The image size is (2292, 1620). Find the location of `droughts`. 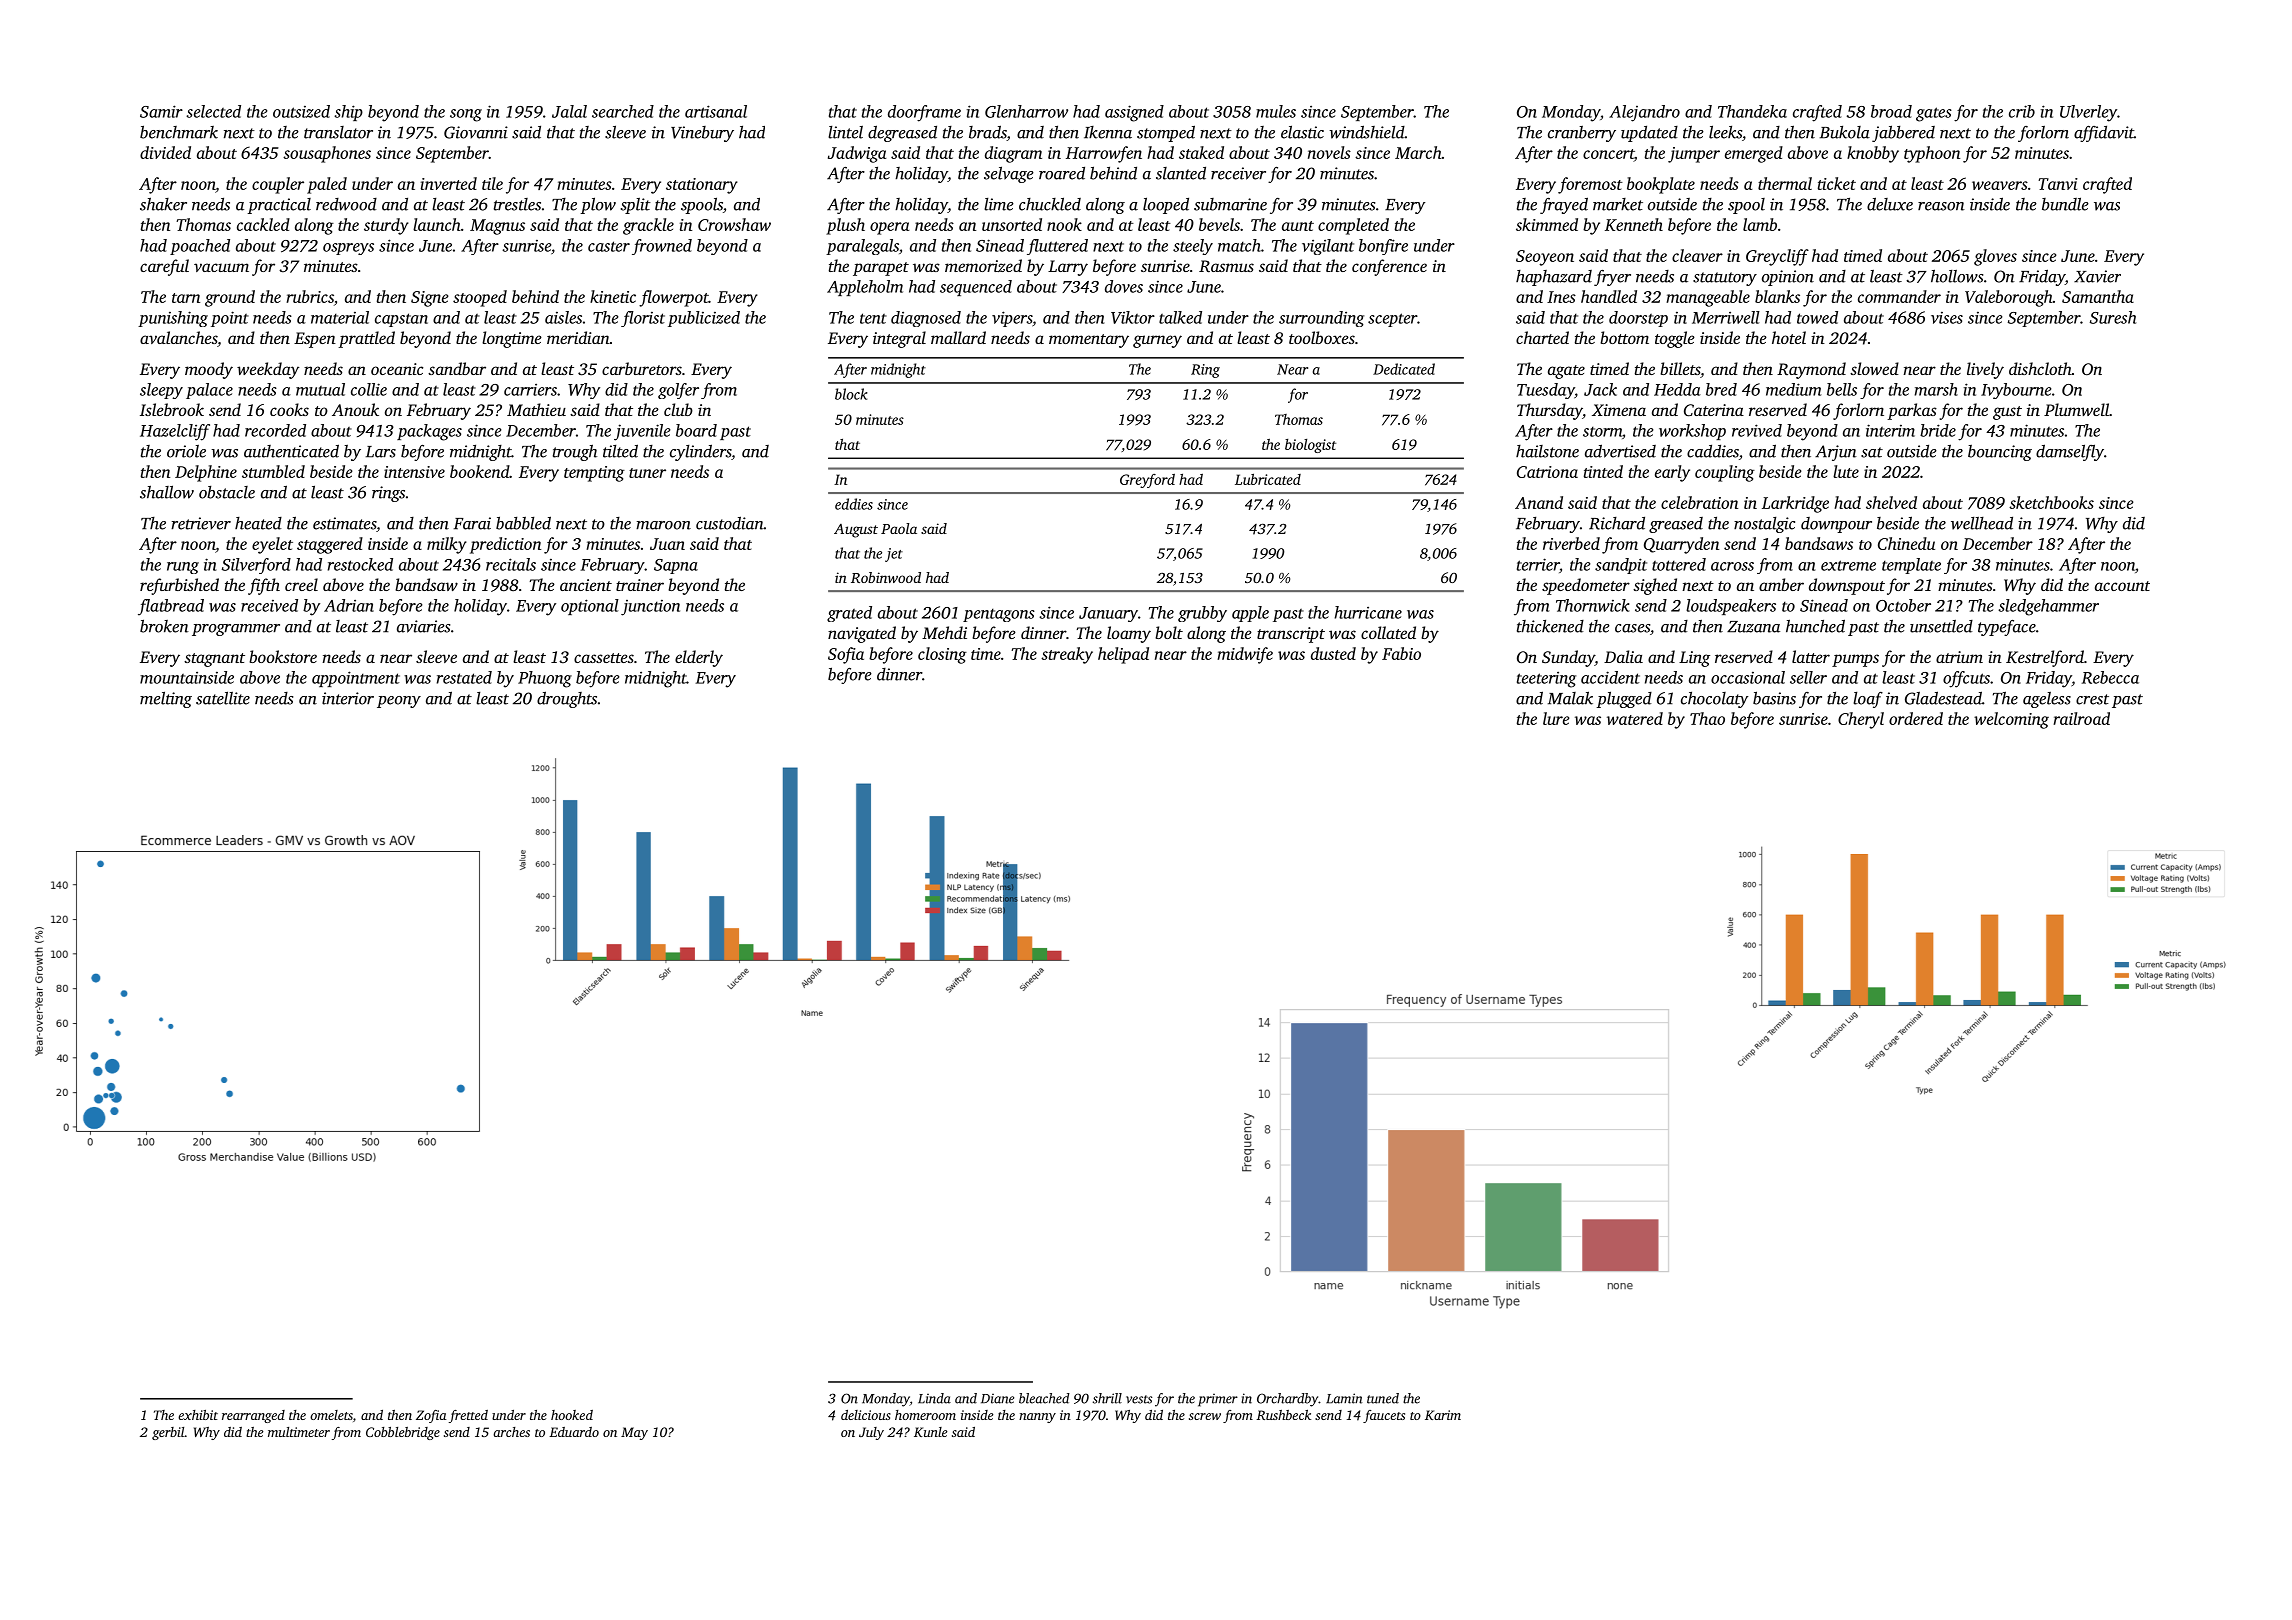

droughts is located at coordinates (567, 699).
